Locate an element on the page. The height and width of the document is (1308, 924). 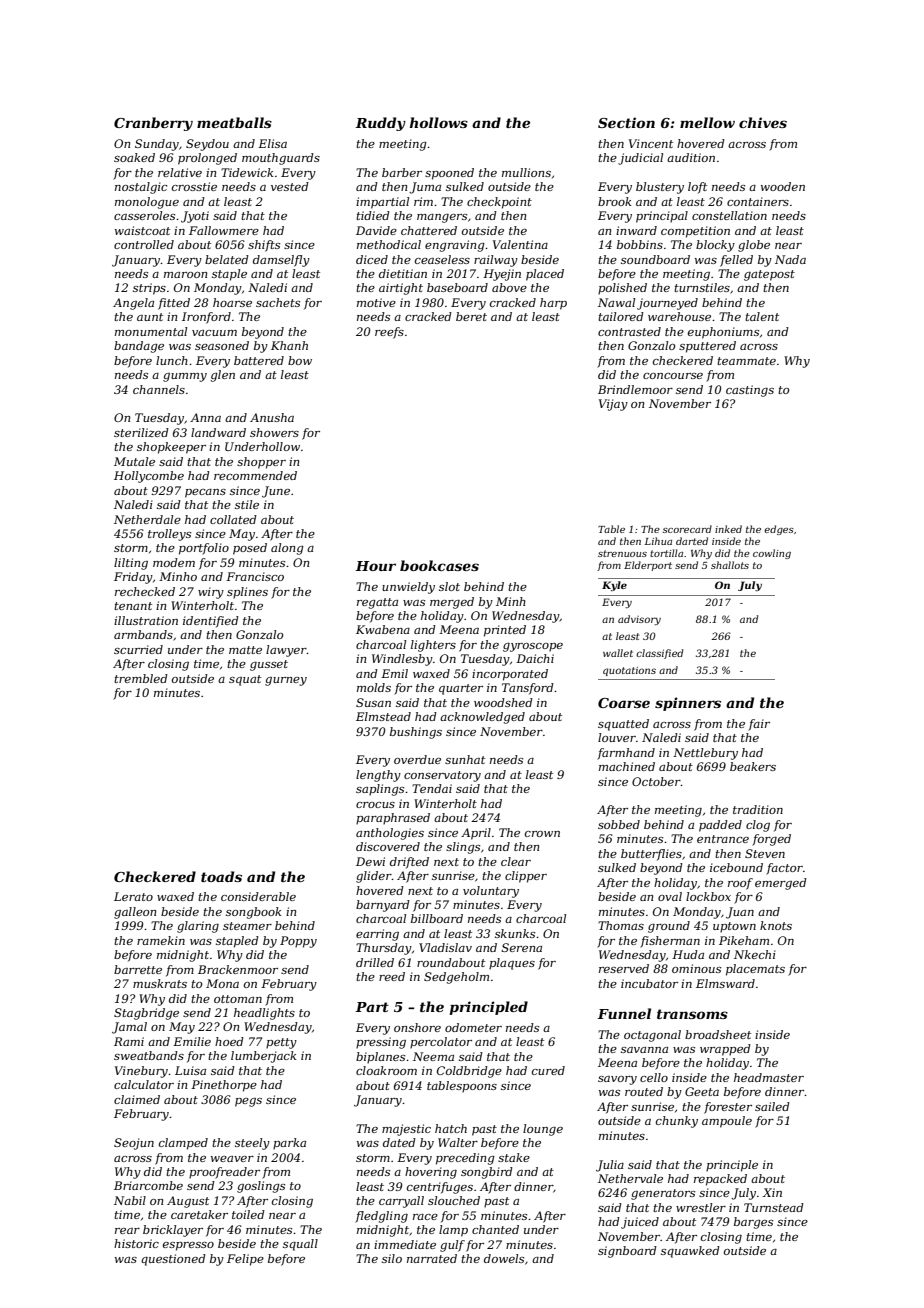
hollows is located at coordinates (439, 122).
